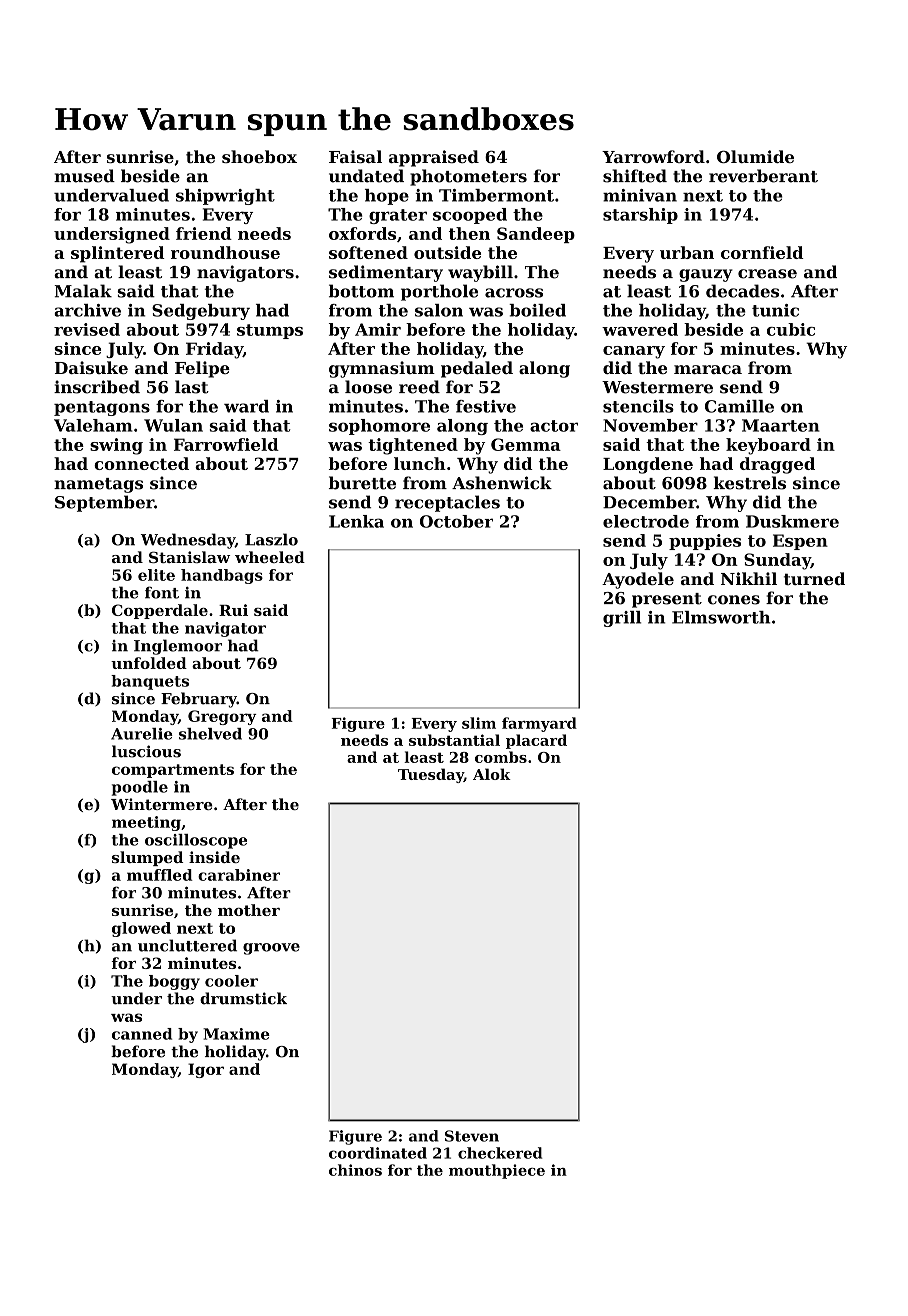  I want to click on across, so click(514, 293).
